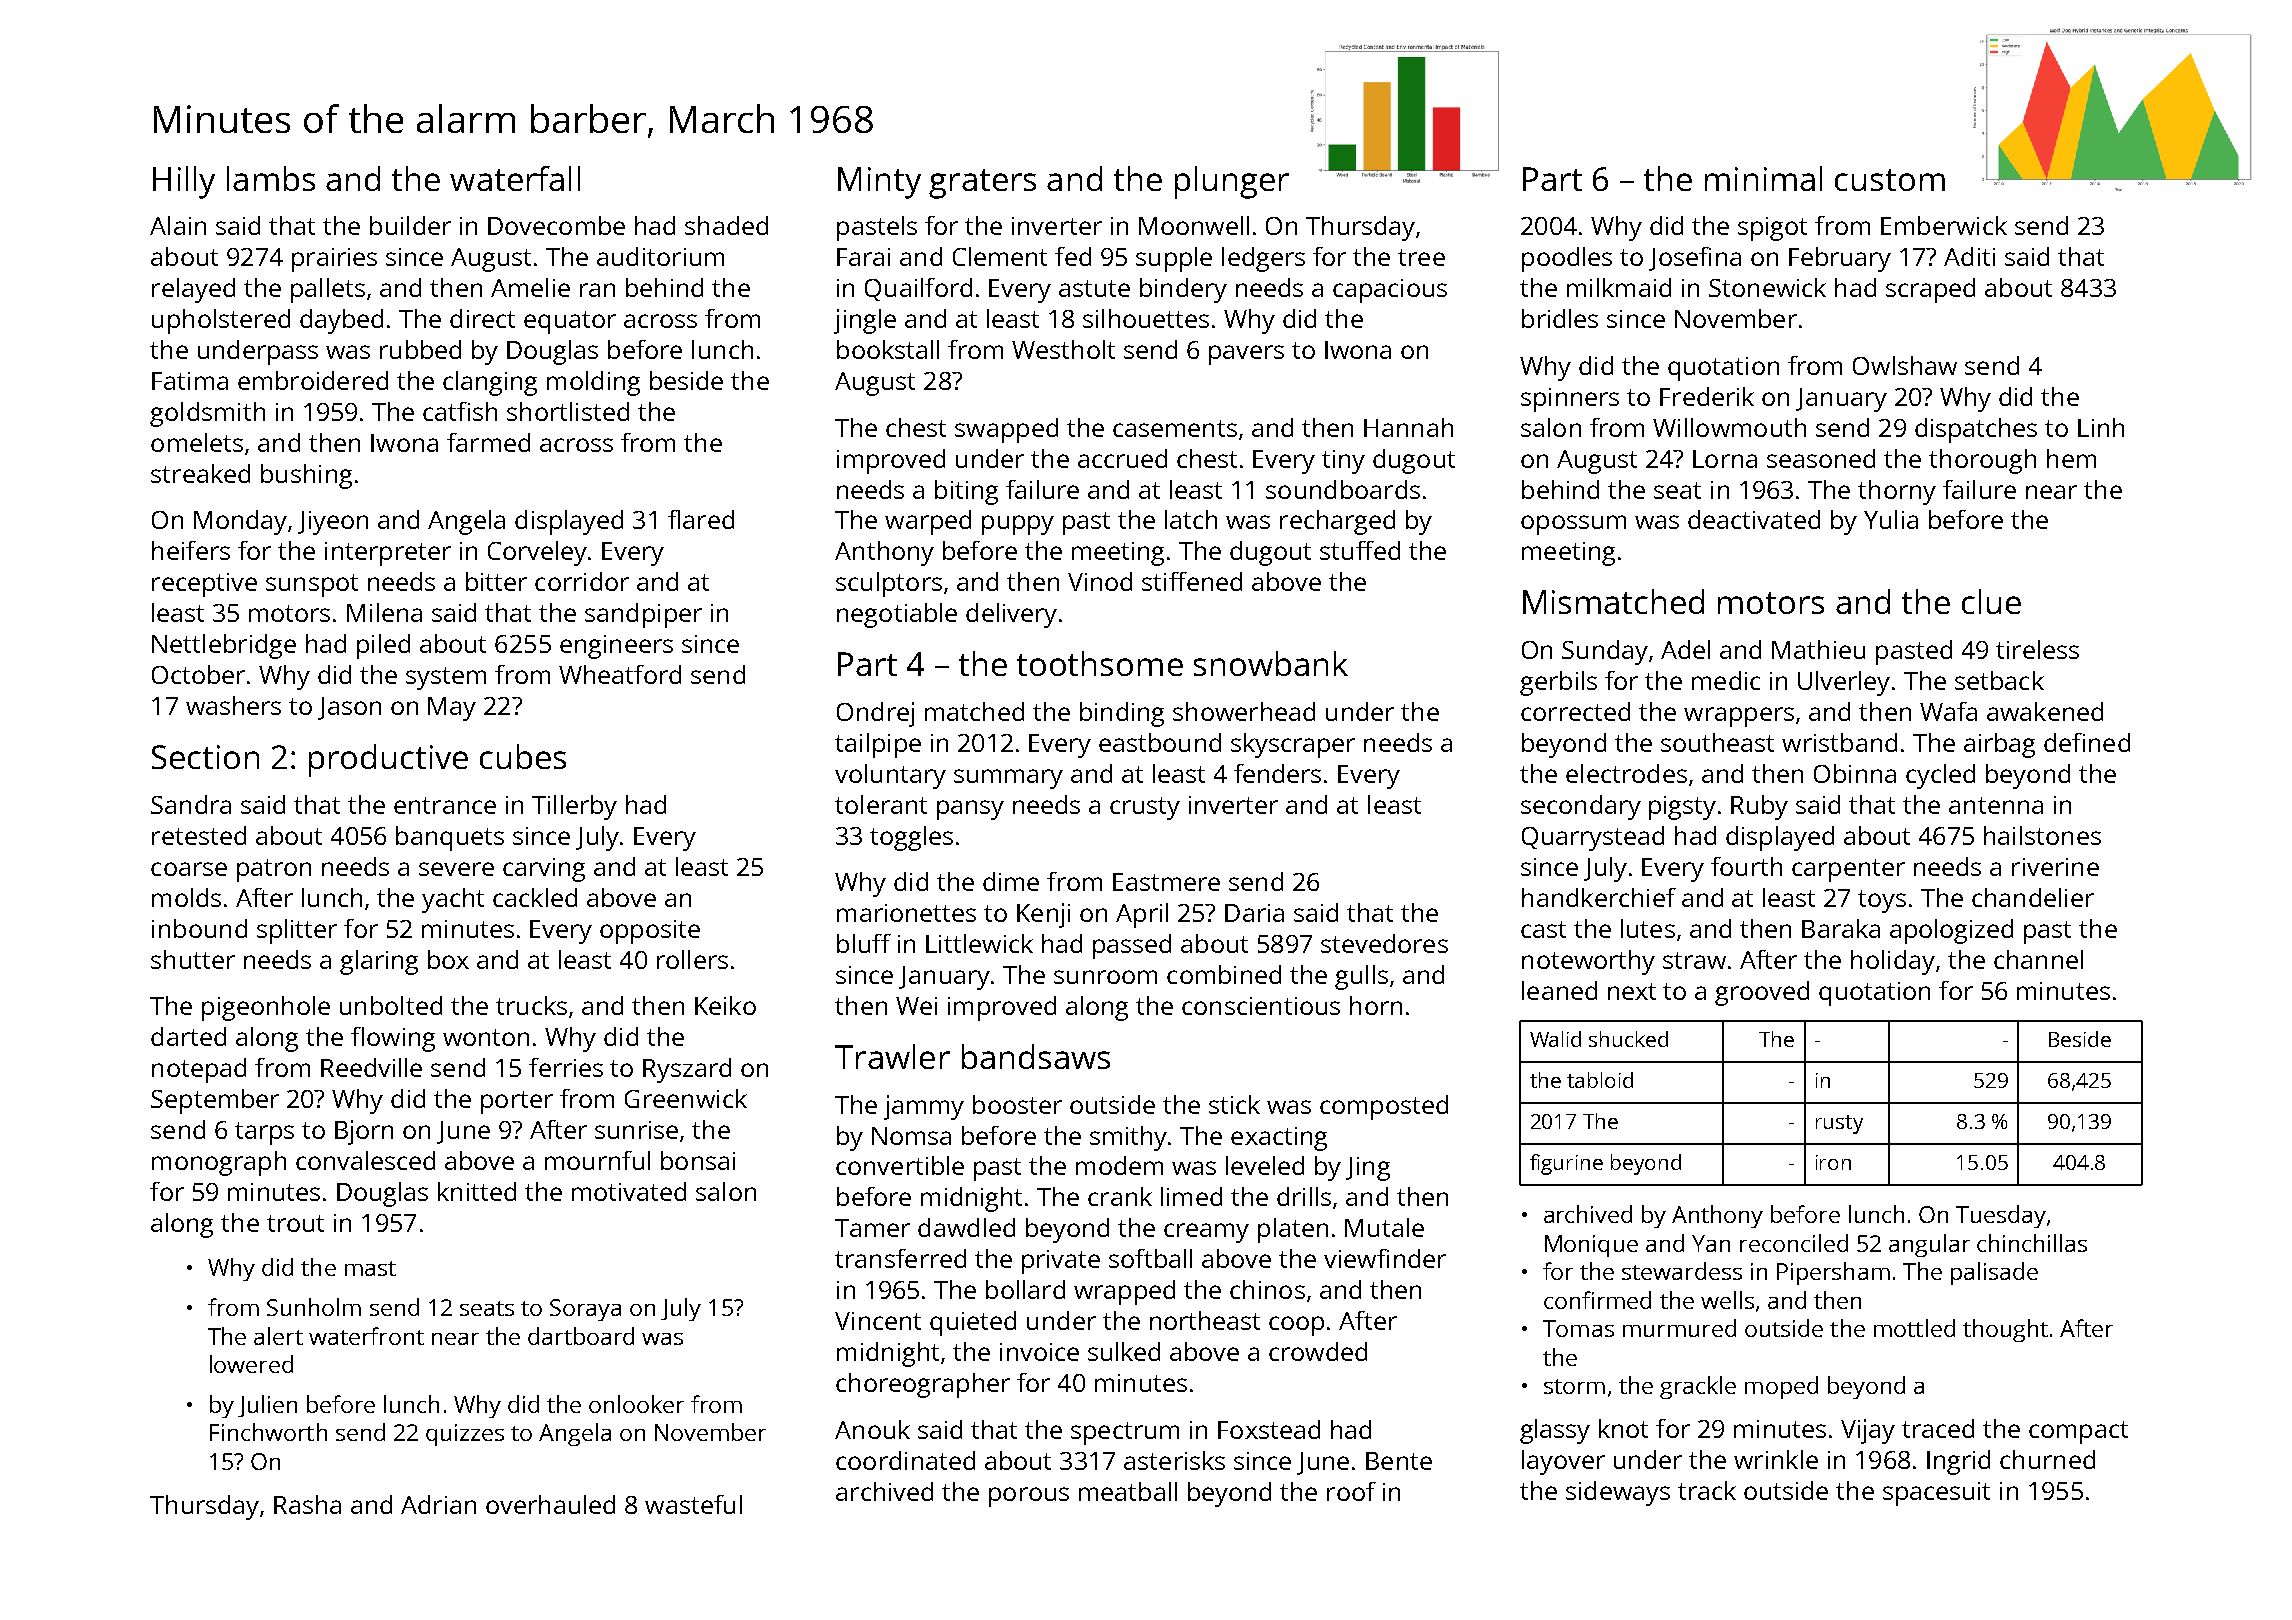  I want to click on angular, so click(1929, 1245).
